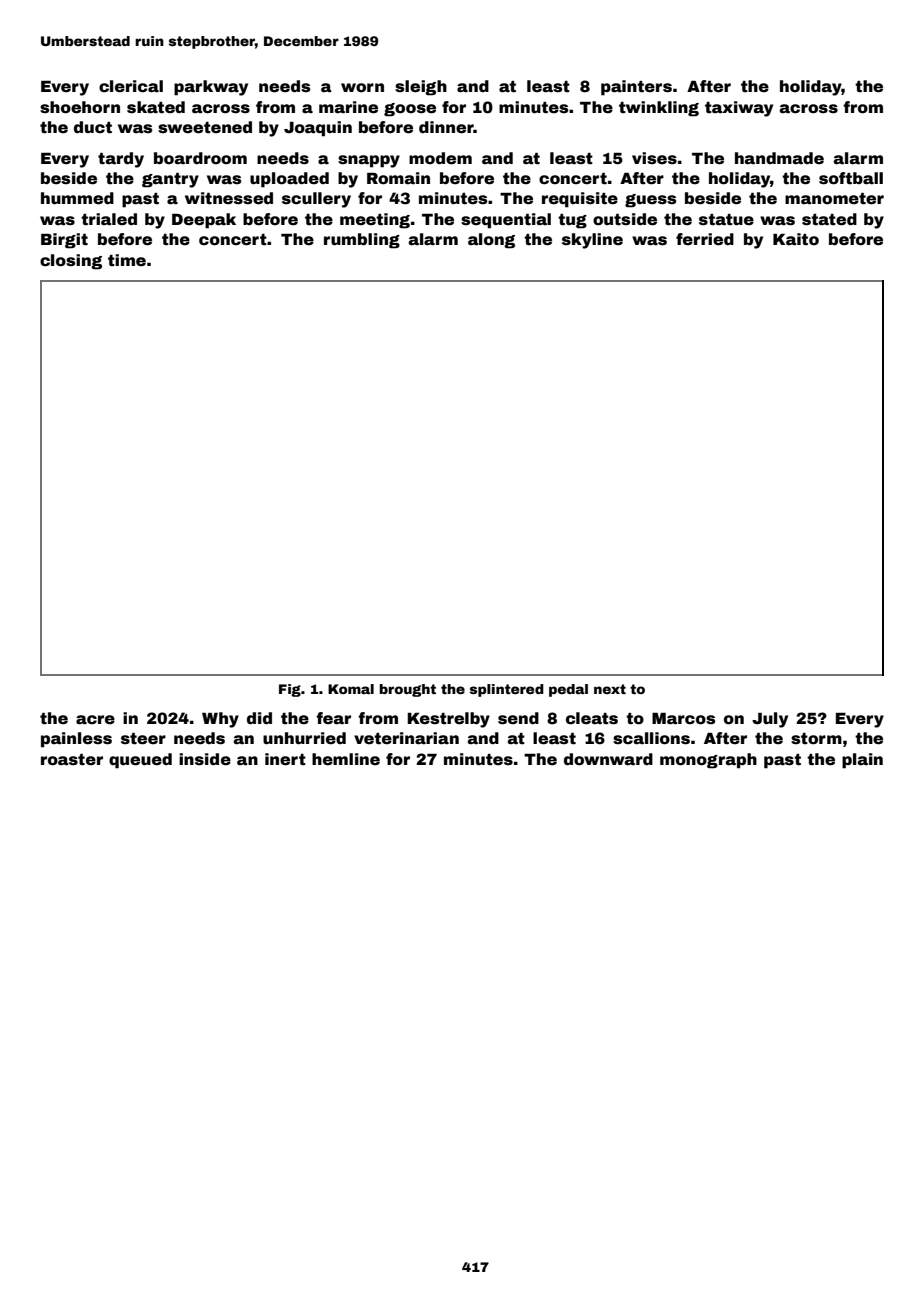  Describe the element at coordinates (507, 690) in the page. I see `splintered` at that location.
